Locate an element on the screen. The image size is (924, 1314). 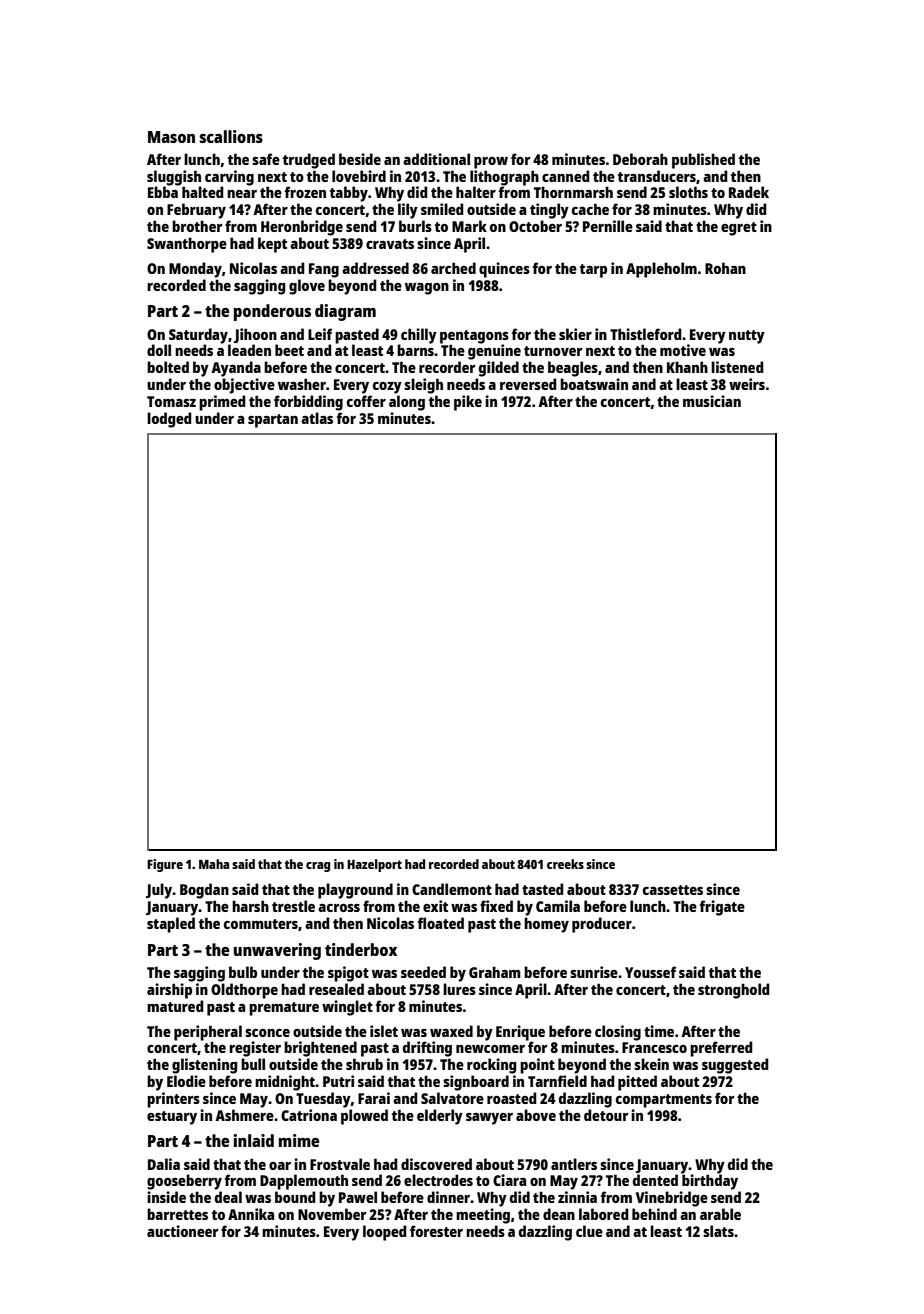
mime is located at coordinates (299, 1140).
